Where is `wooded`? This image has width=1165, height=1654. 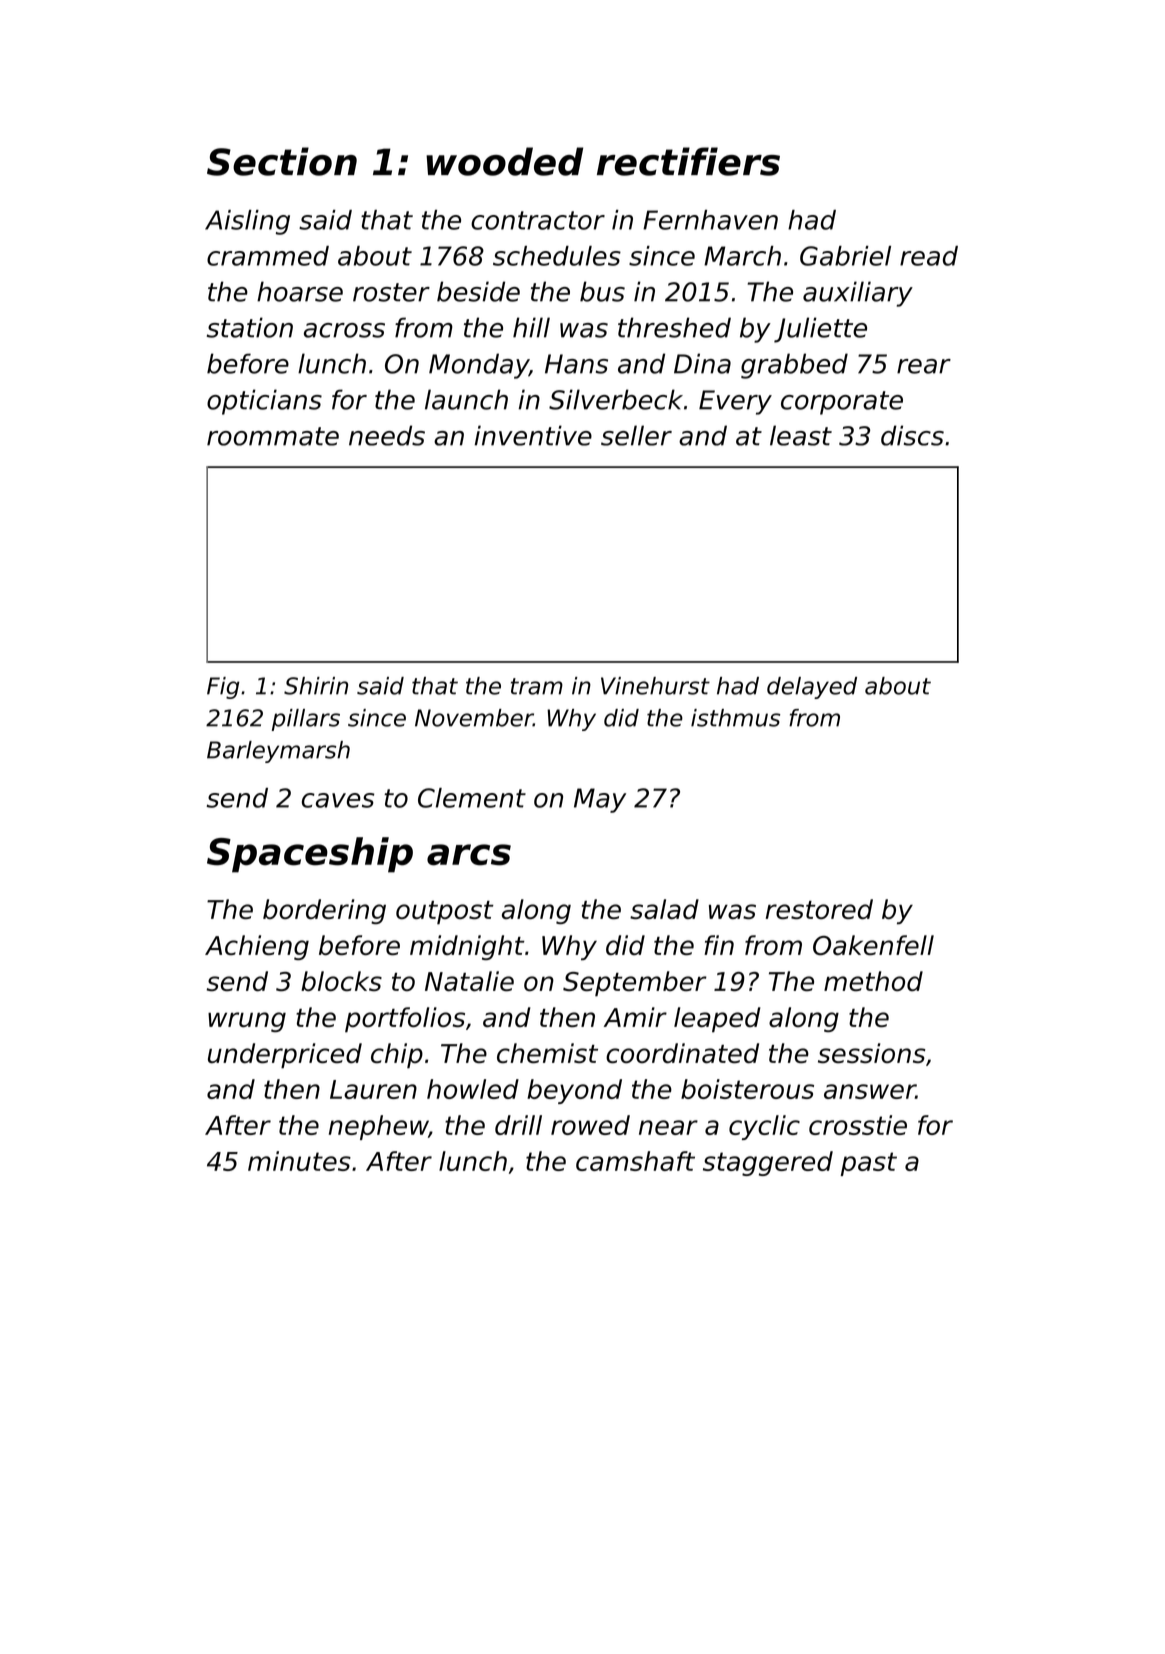
wooded is located at coordinates (504, 161).
